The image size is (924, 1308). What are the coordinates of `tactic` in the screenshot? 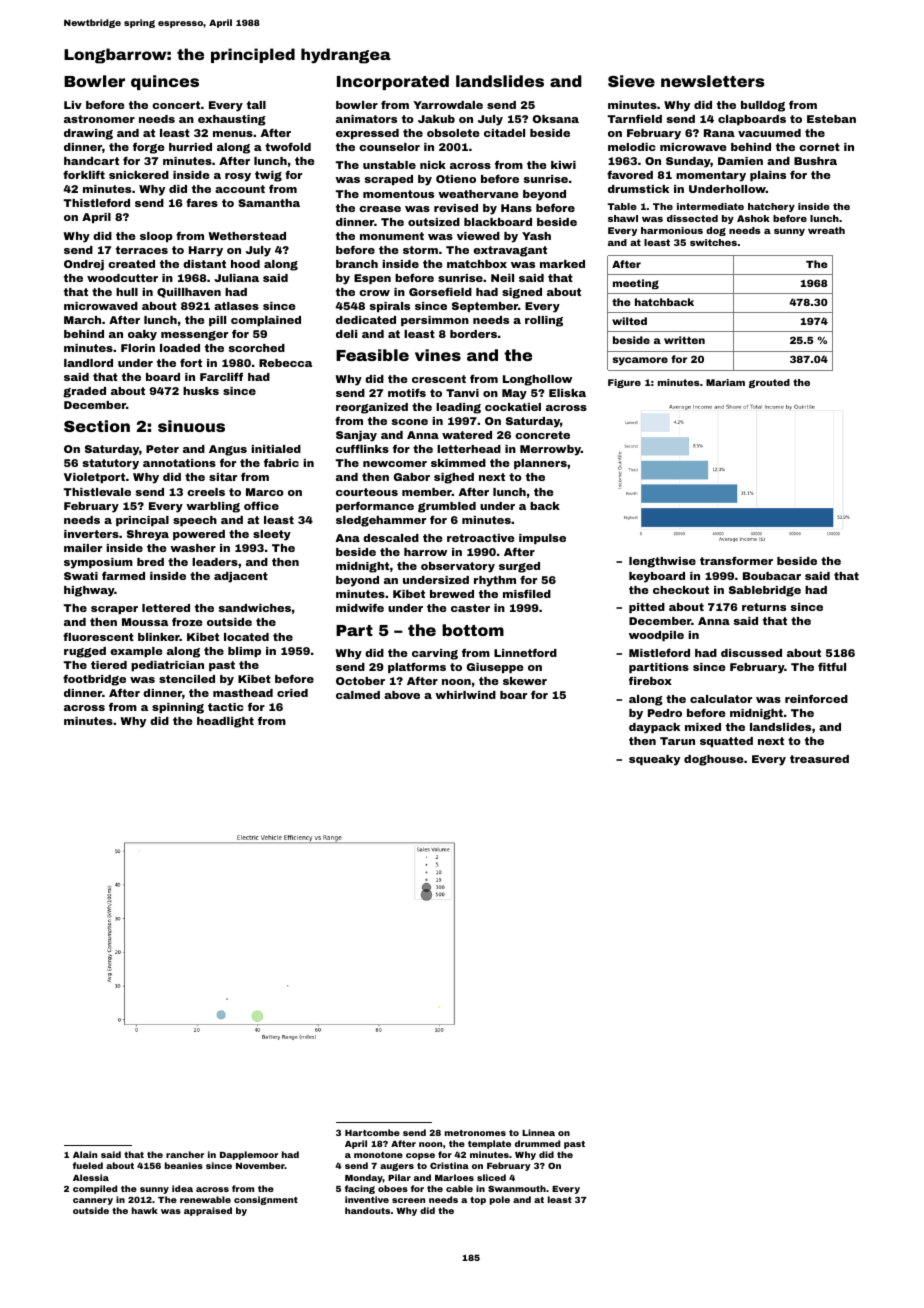 It's located at (226, 707).
